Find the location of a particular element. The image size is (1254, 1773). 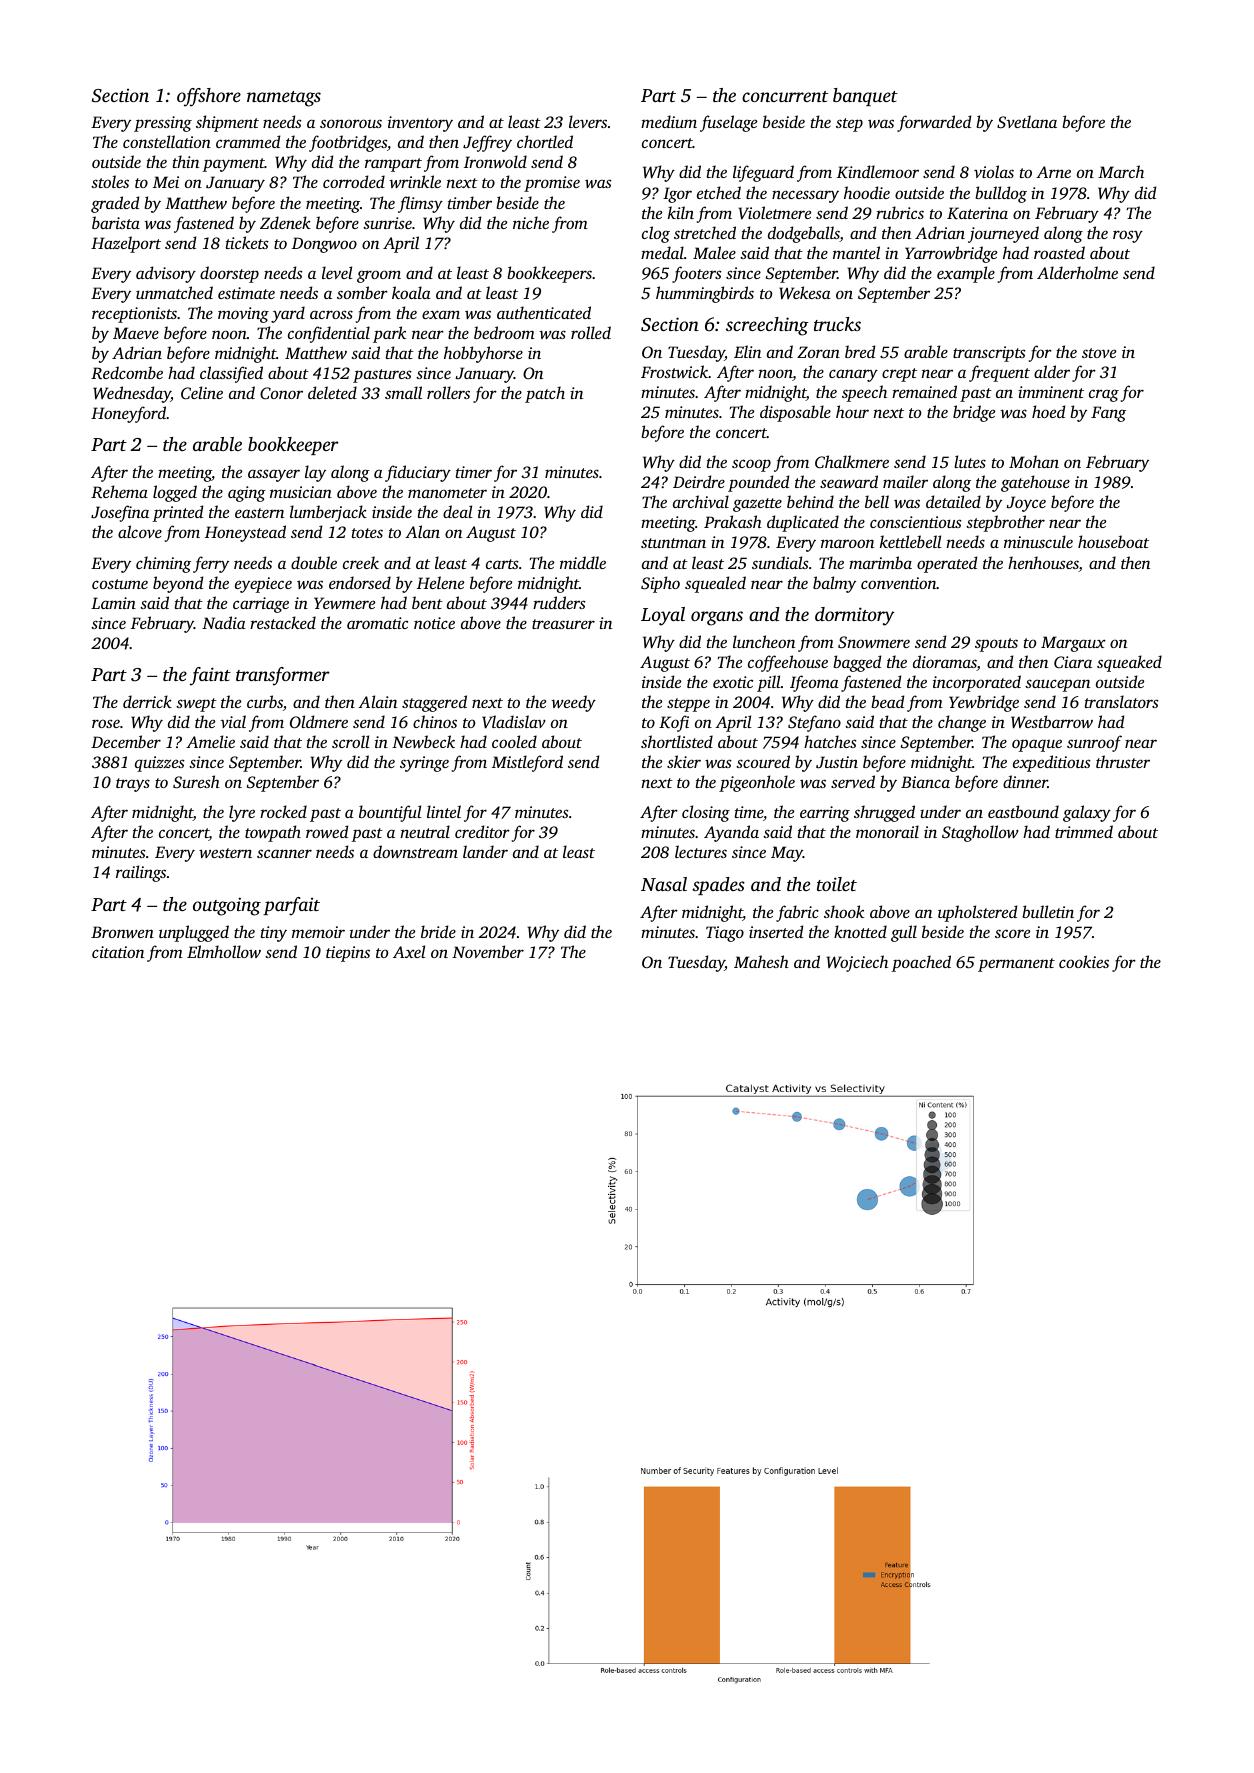

lifeguard is located at coordinates (763, 173).
